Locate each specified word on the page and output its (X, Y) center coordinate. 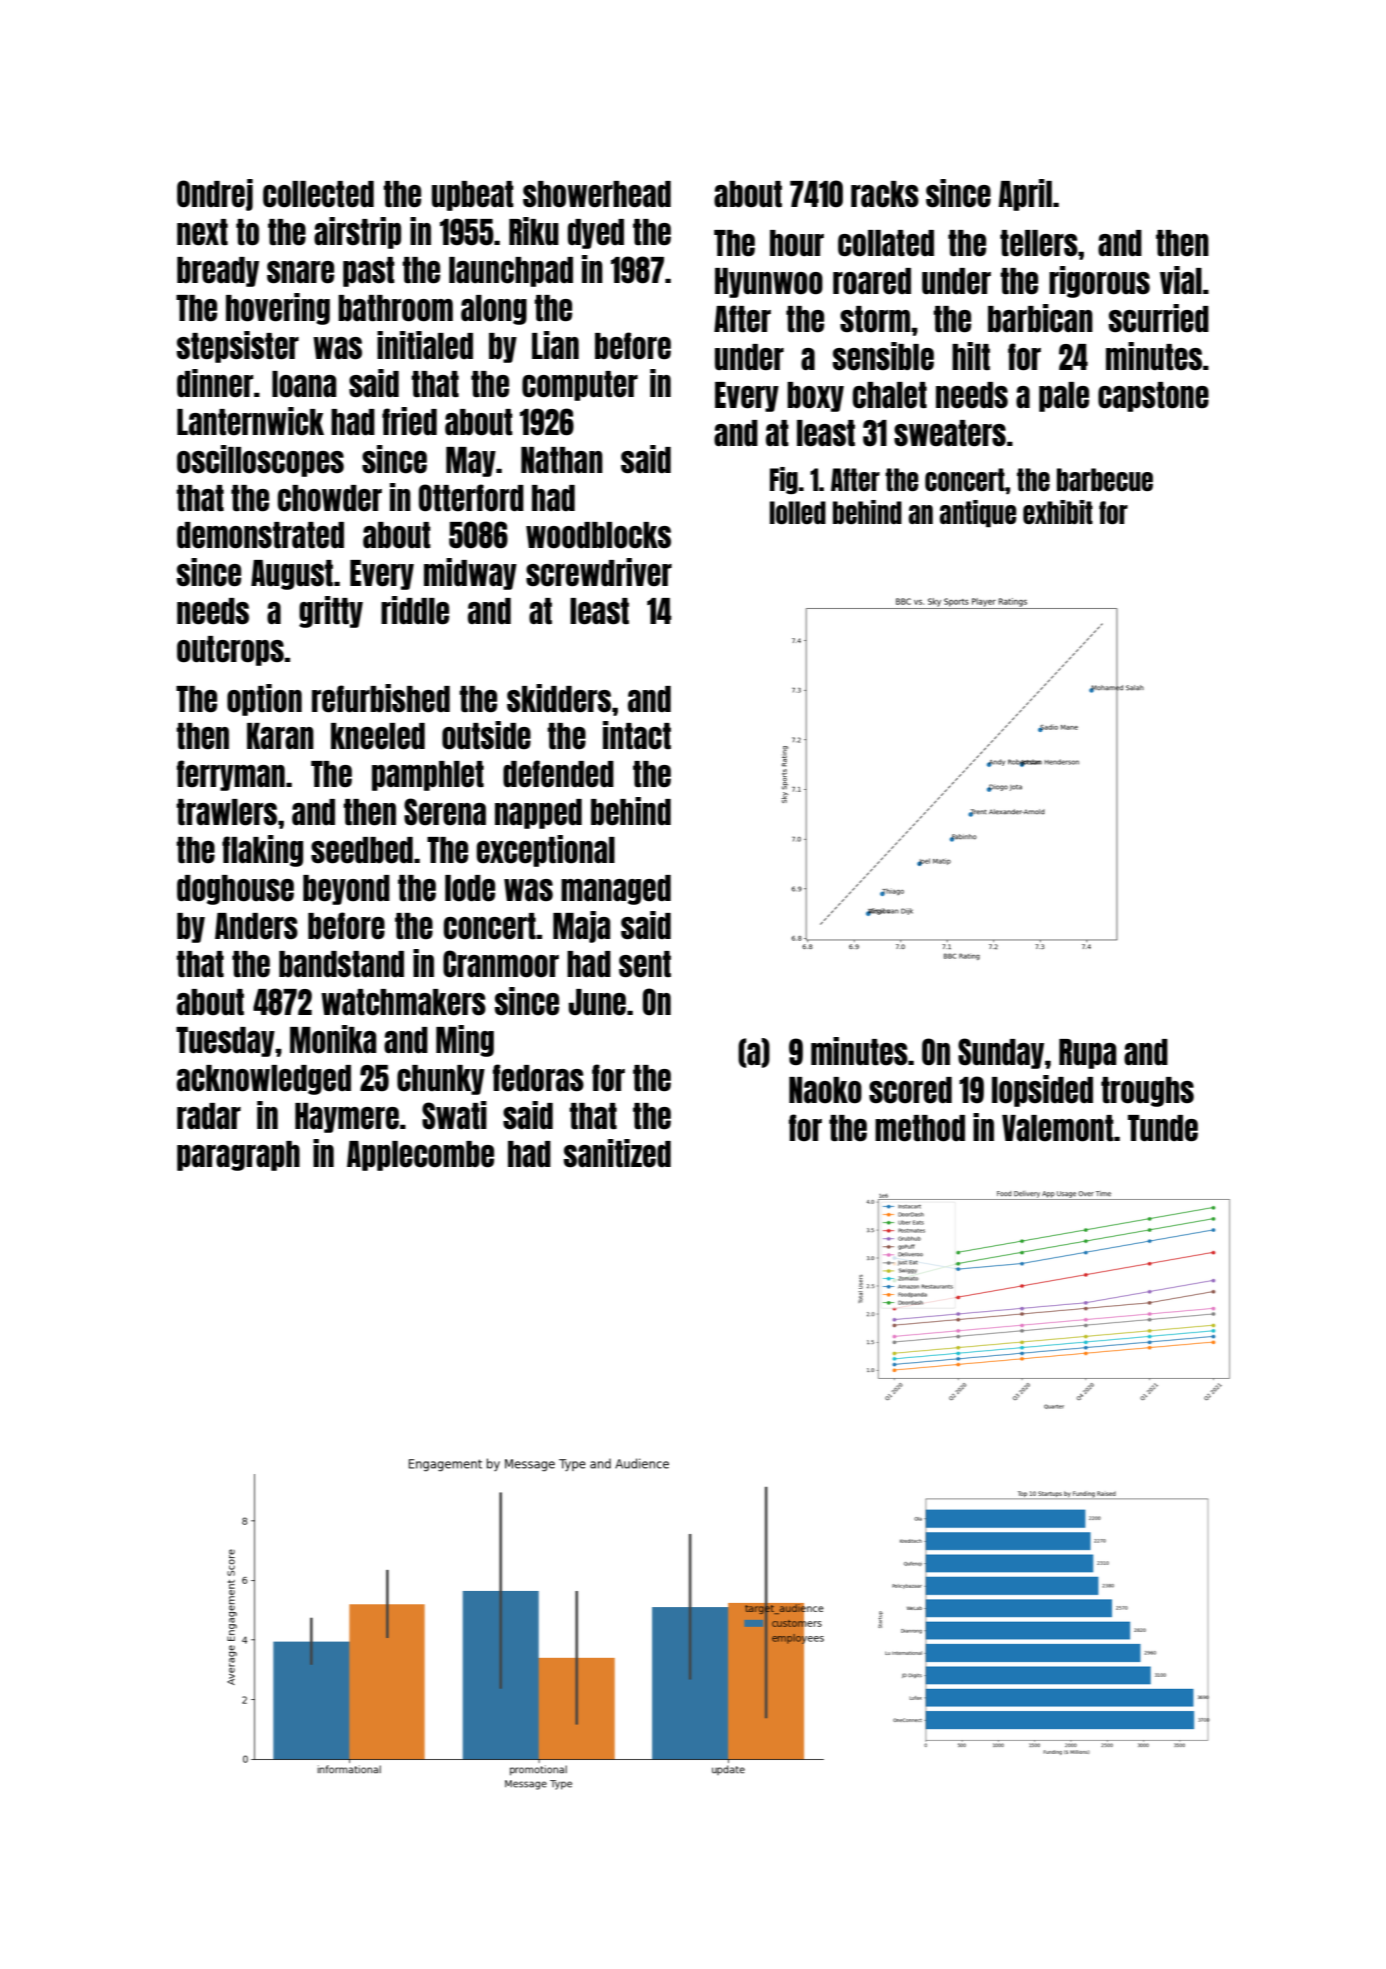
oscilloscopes (260, 461)
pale (1064, 397)
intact (637, 735)
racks (885, 194)
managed (616, 890)
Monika (333, 1039)
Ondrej (215, 195)
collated (886, 243)
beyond (346, 890)
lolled (798, 512)
